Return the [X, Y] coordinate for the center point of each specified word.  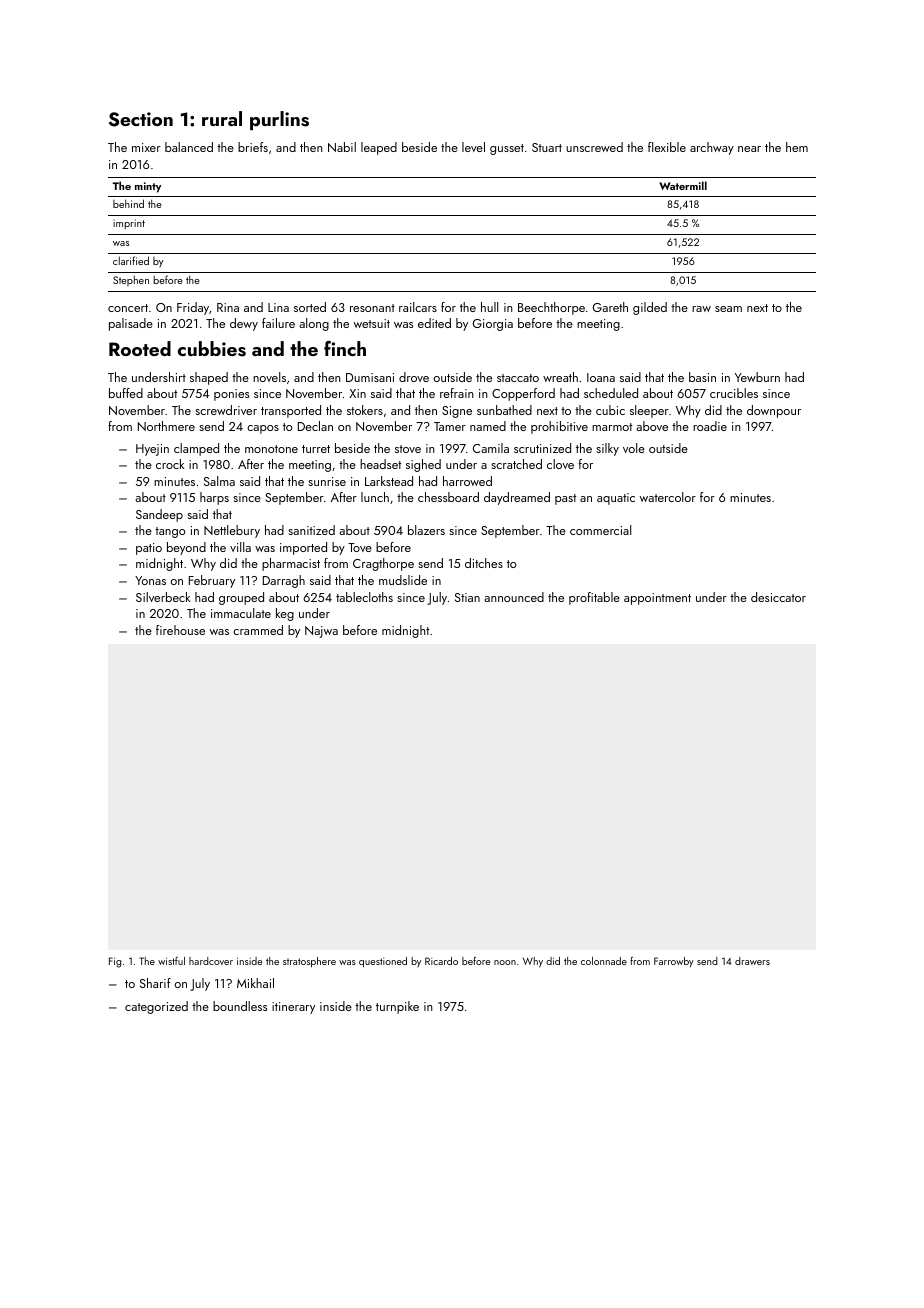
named [488, 426]
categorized [156, 1007]
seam [728, 309]
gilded [650, 308]
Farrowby [674, 962]
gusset [507, 149]
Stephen [131, 280]
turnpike [397, 1007]
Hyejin [152, 450]
